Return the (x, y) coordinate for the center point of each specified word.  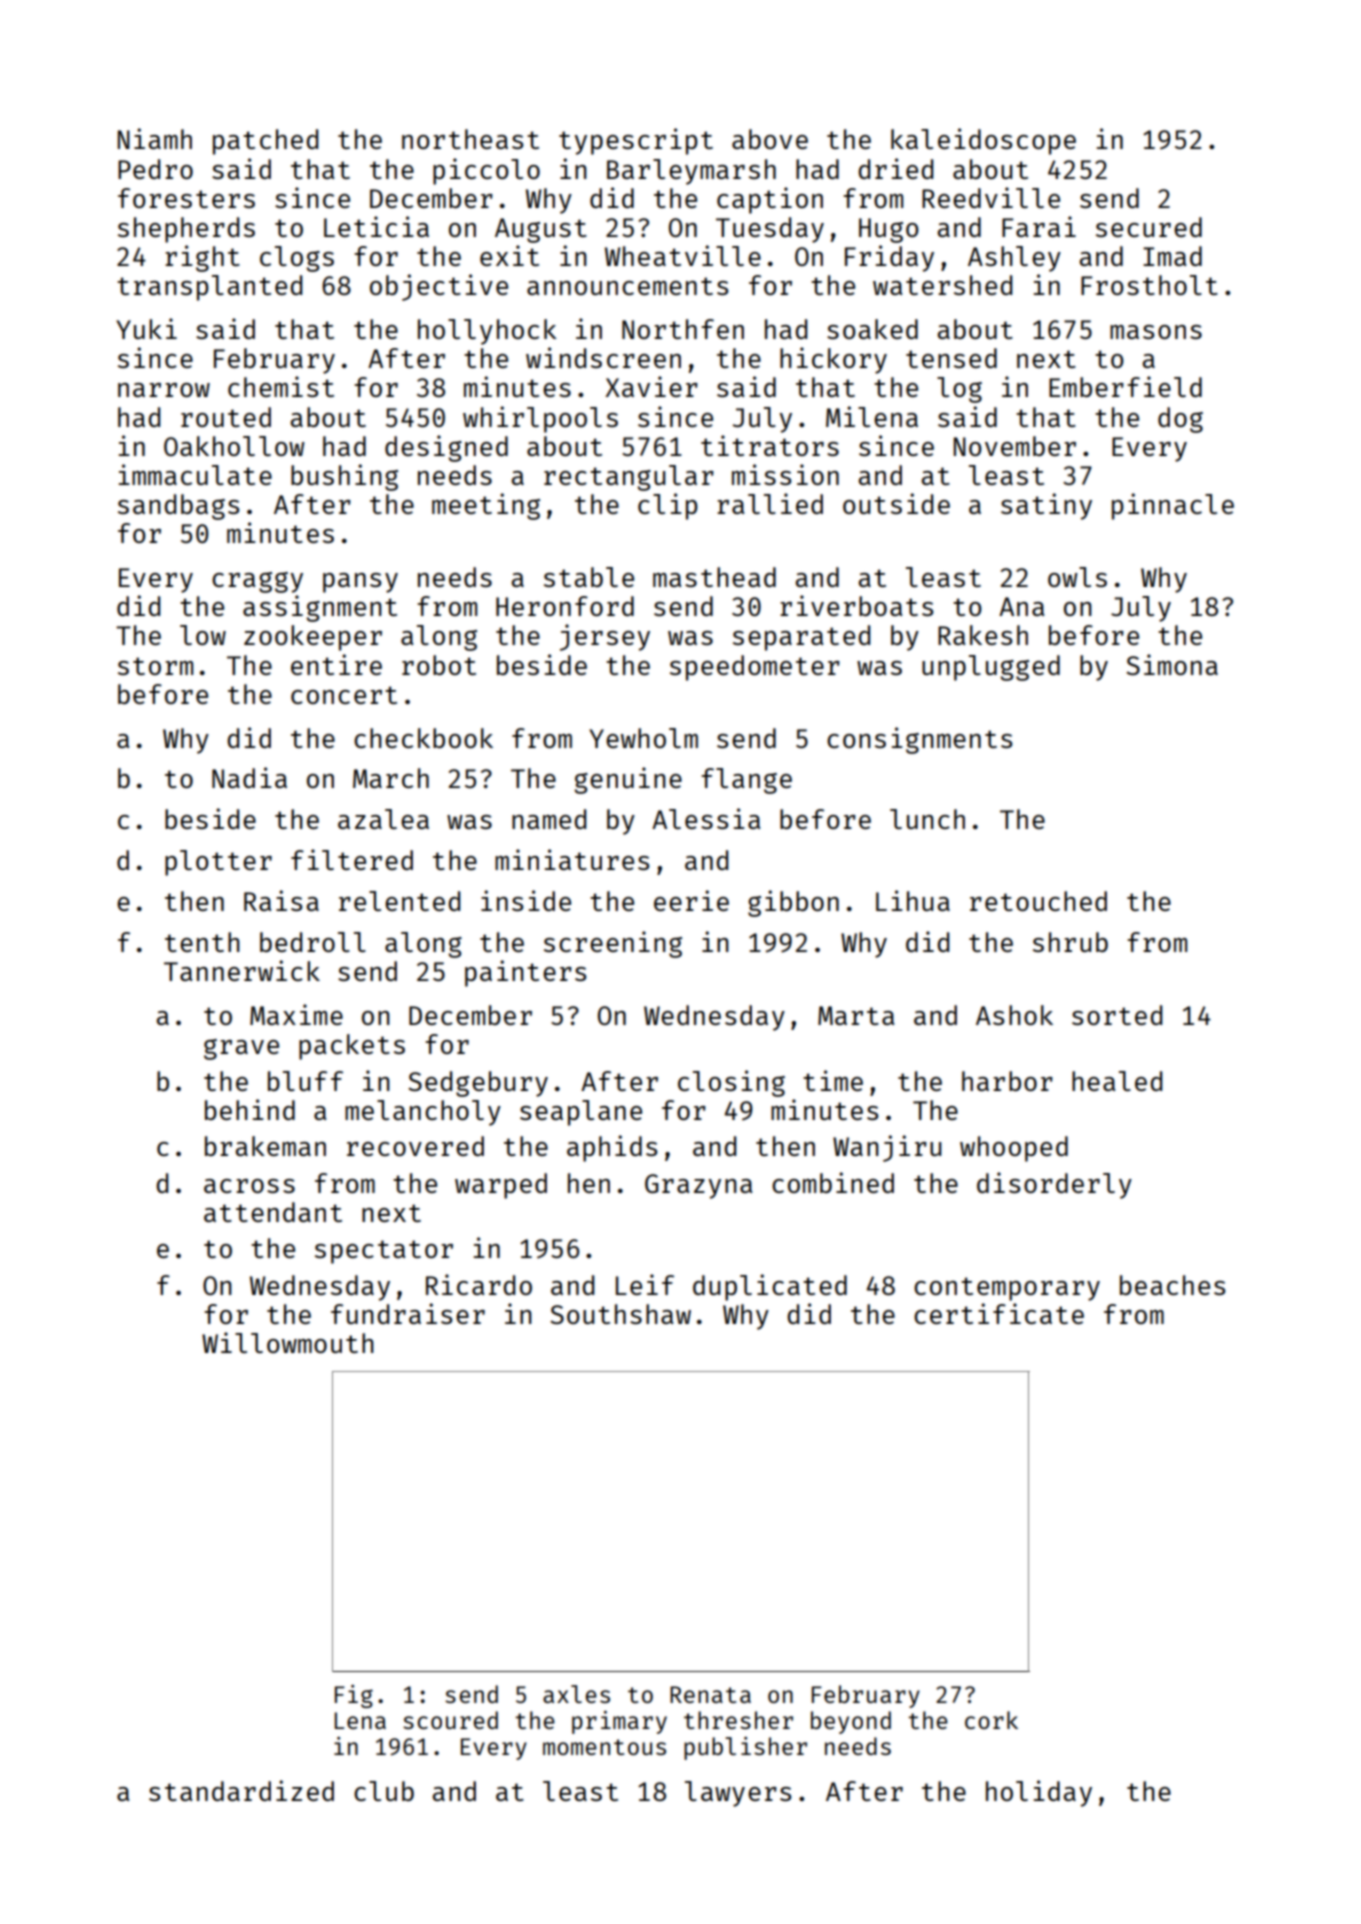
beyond (851, 1722)
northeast (470, 139)
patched (265, 142)
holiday (1039, 1793)
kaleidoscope (983, 141)
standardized (241, 1790)
